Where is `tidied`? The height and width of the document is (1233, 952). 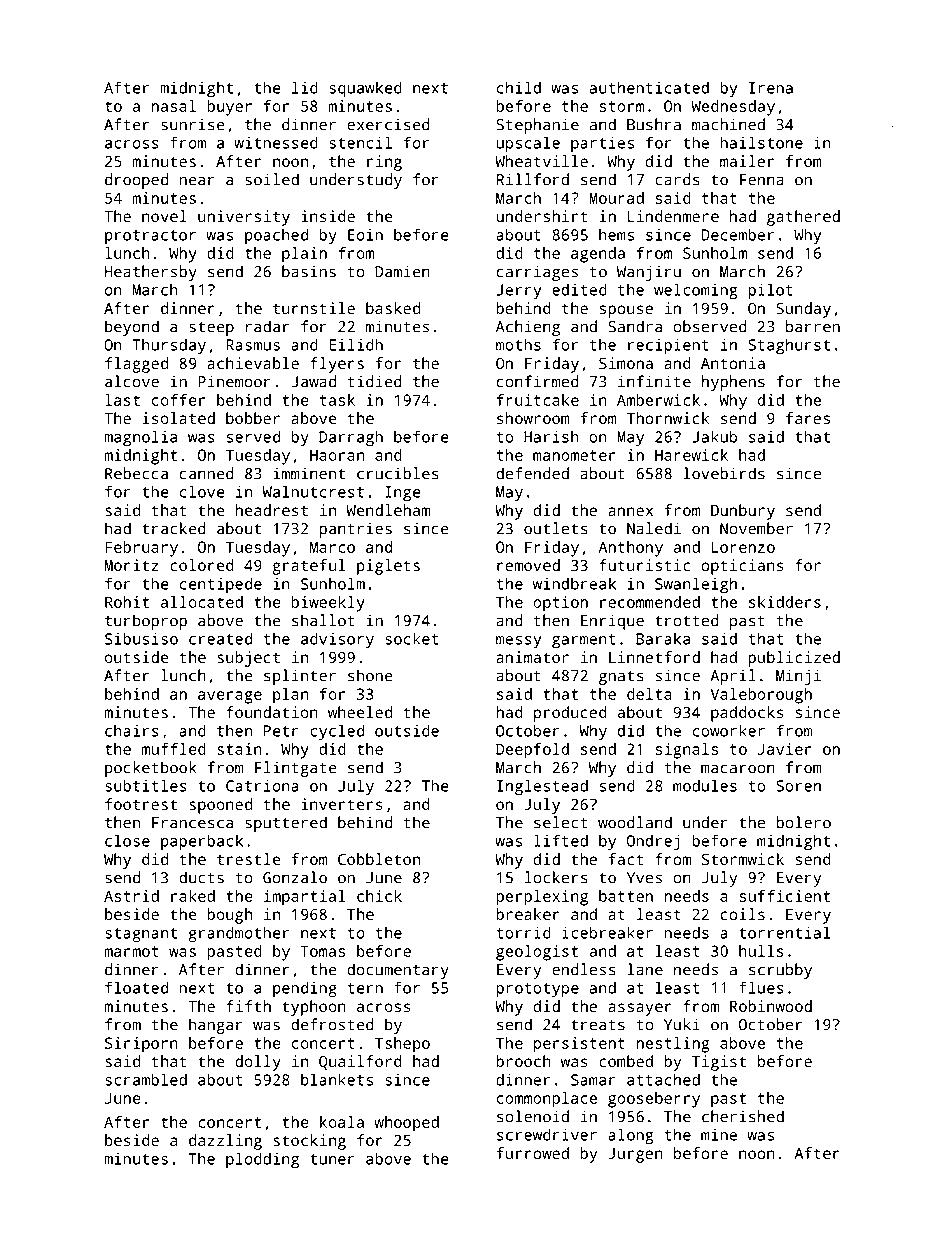
tidied is located at coordinates (374, 381).
